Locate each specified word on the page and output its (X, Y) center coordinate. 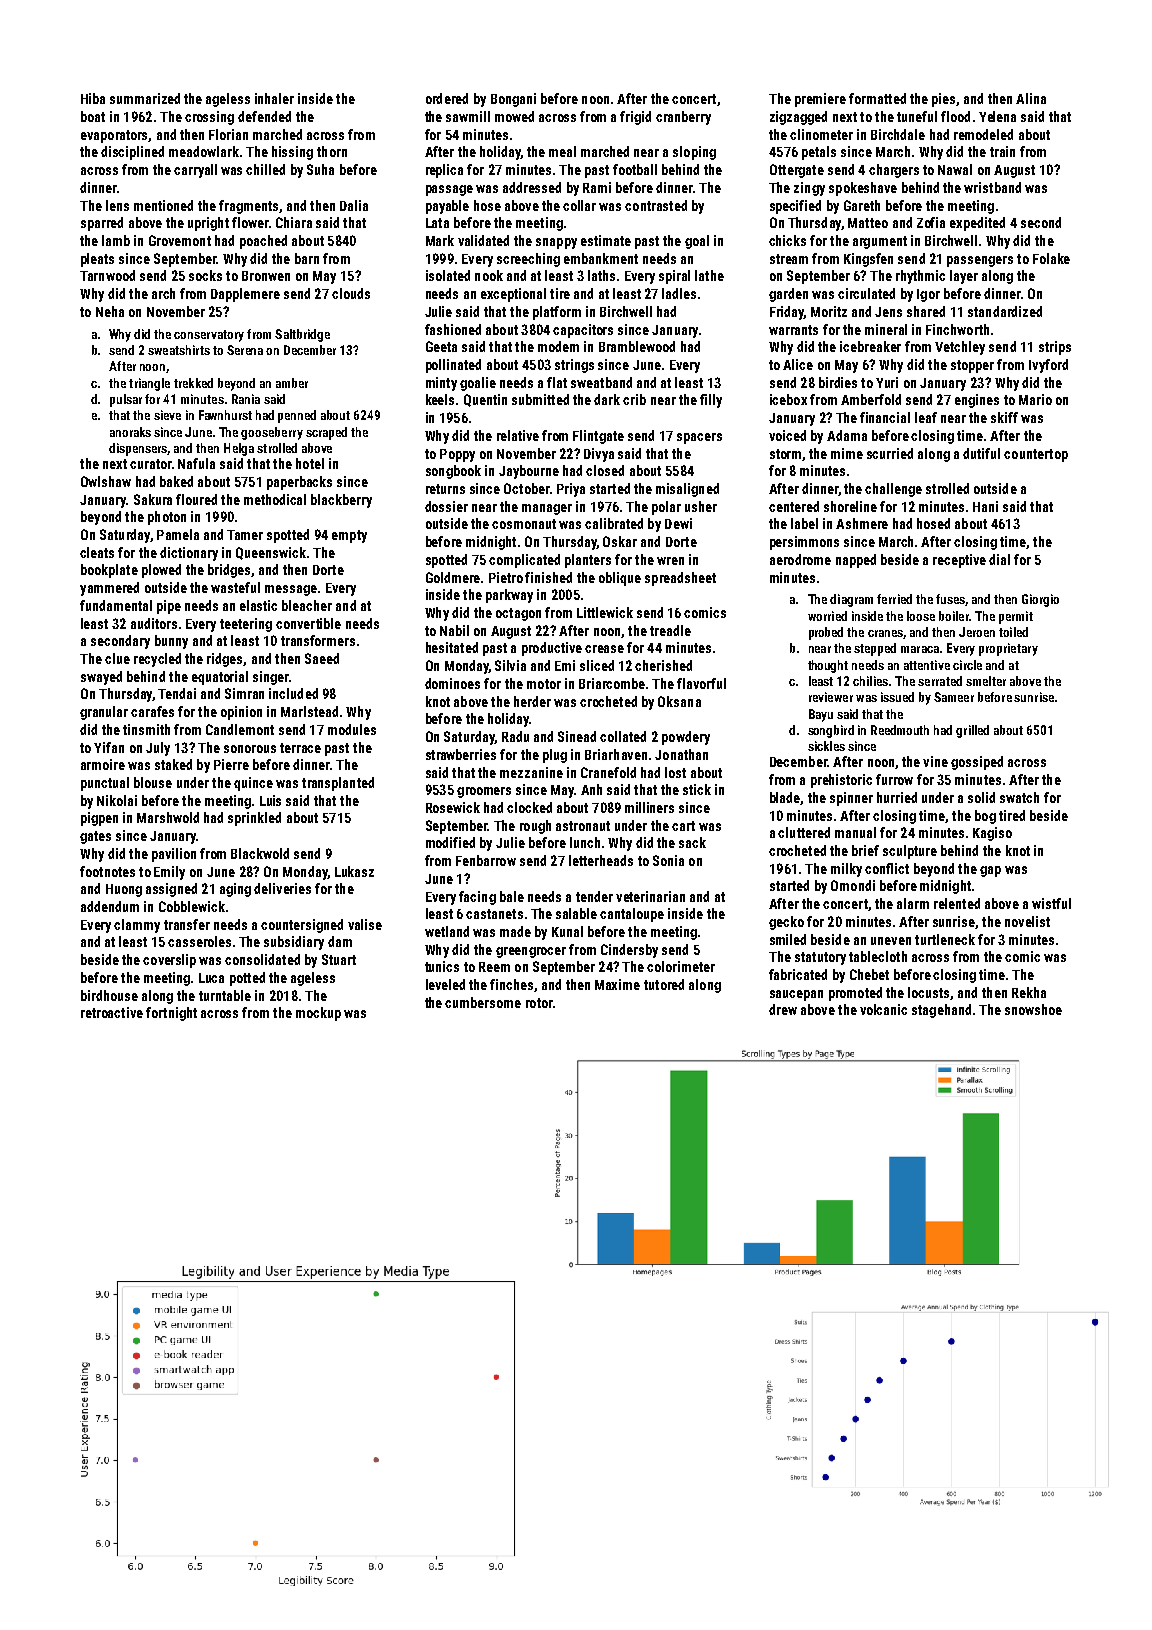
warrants (793, 330)
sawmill (468, 116)
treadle (670, 630)
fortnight (171, 1014)
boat (93, 116)
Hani (985, 506)
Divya (599, 455)
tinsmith (146, 729)
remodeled (983, 134)
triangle (149, 384)
